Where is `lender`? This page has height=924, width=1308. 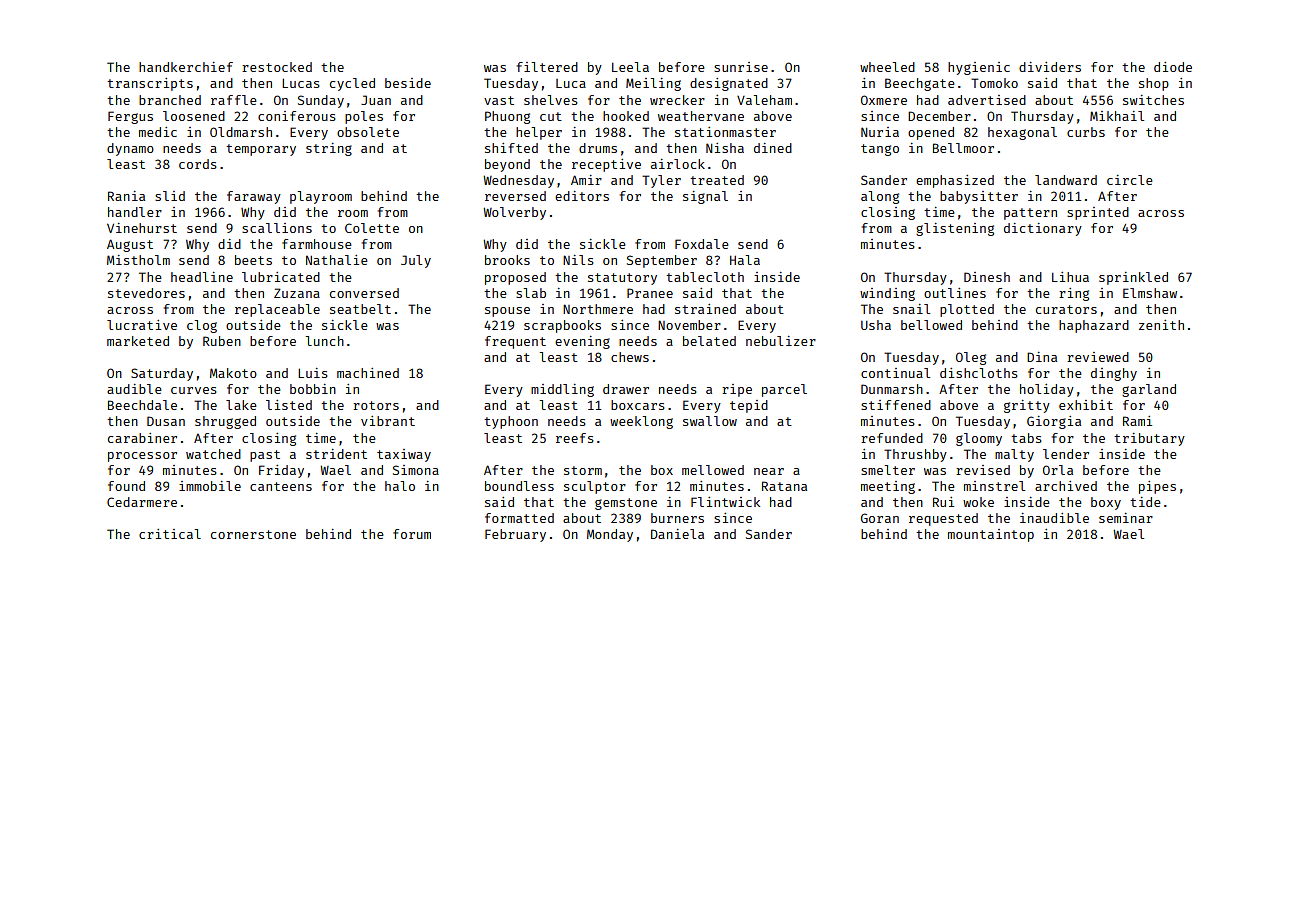
lender is located at coordinates (1066, 454).
